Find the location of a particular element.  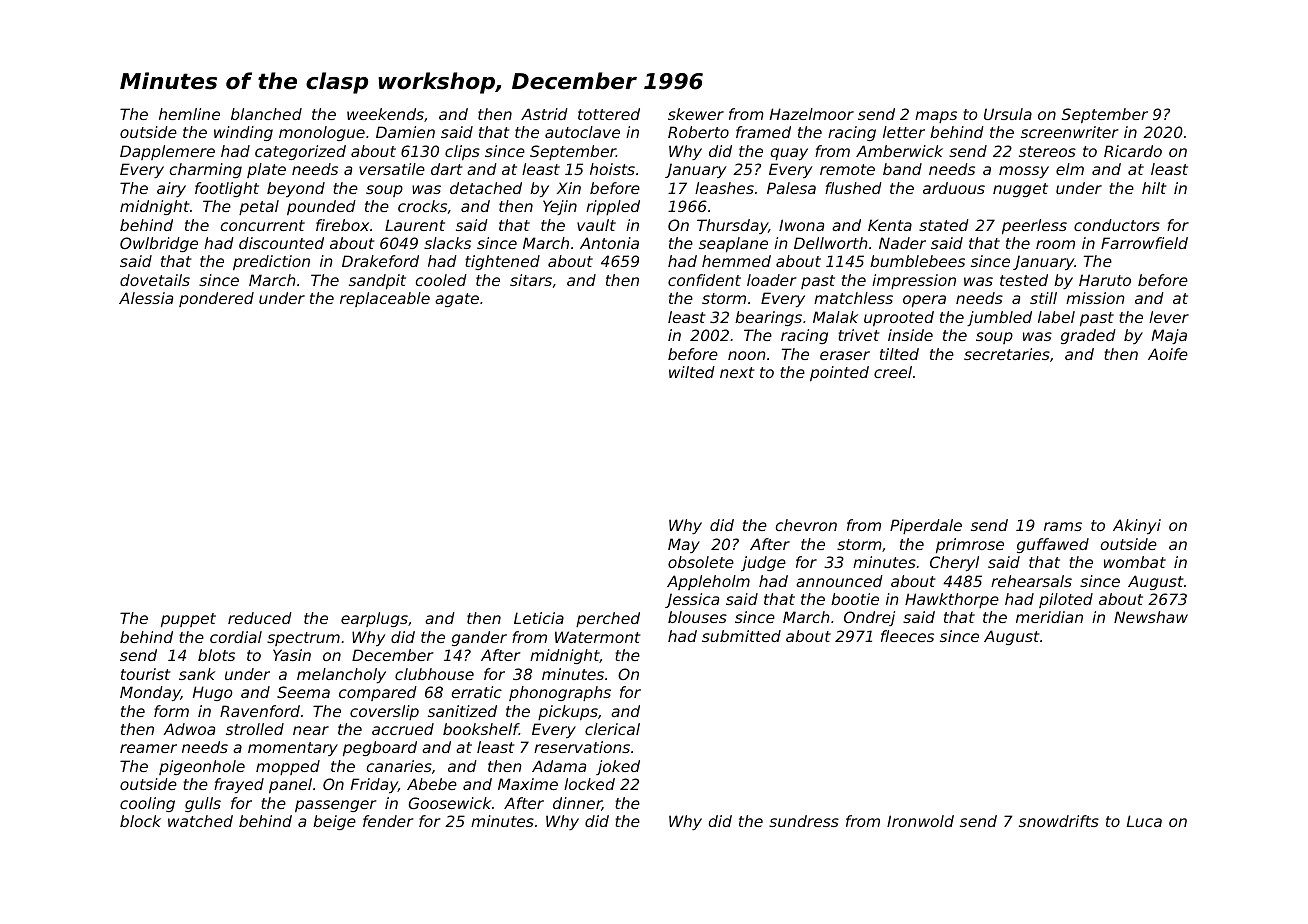

block is located at coordinates (140, 821).
